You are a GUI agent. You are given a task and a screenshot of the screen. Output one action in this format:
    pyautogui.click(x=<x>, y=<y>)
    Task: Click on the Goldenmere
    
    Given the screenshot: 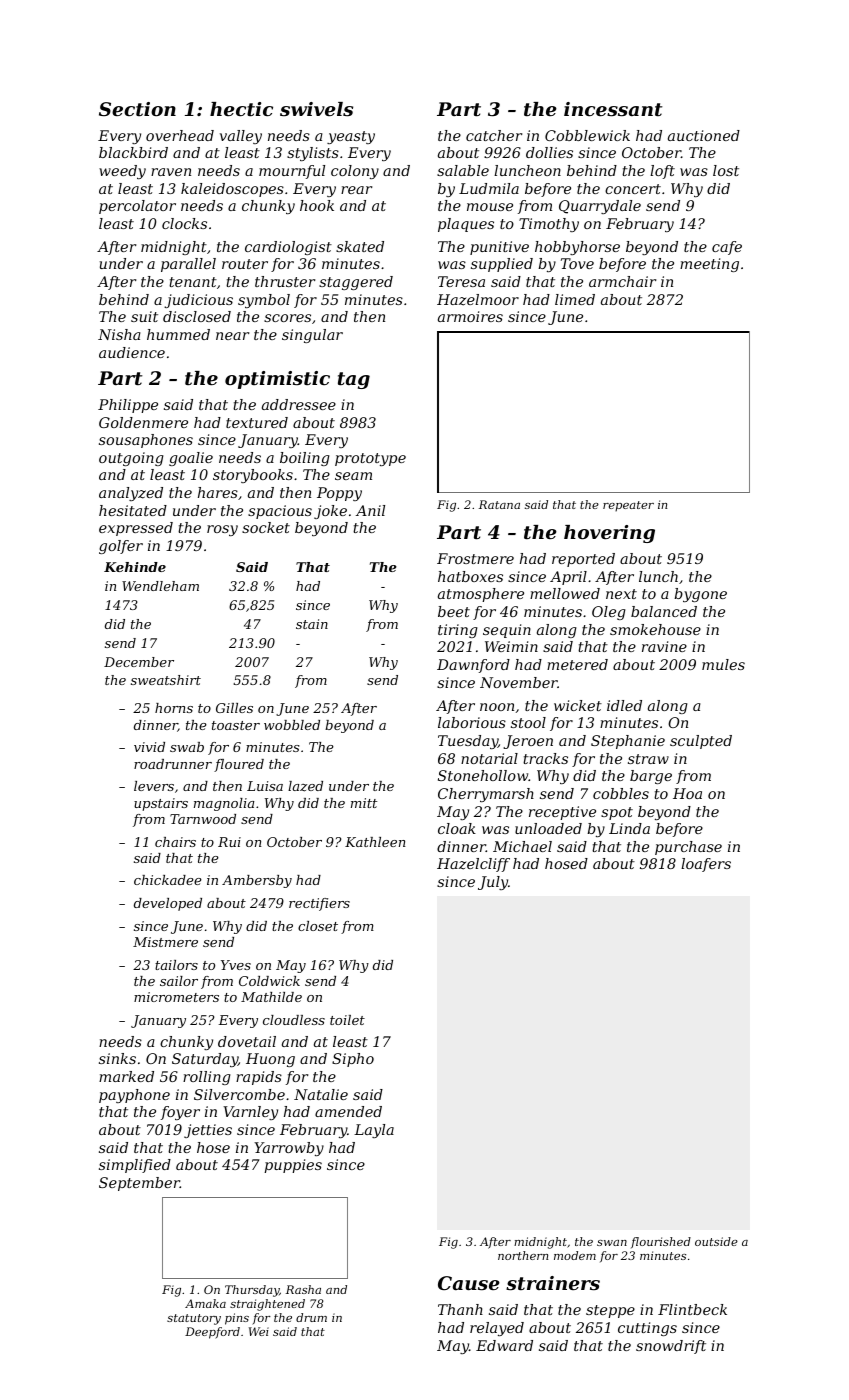 What is the action you would take?
    pyautogui.click(x=143, y=422)
